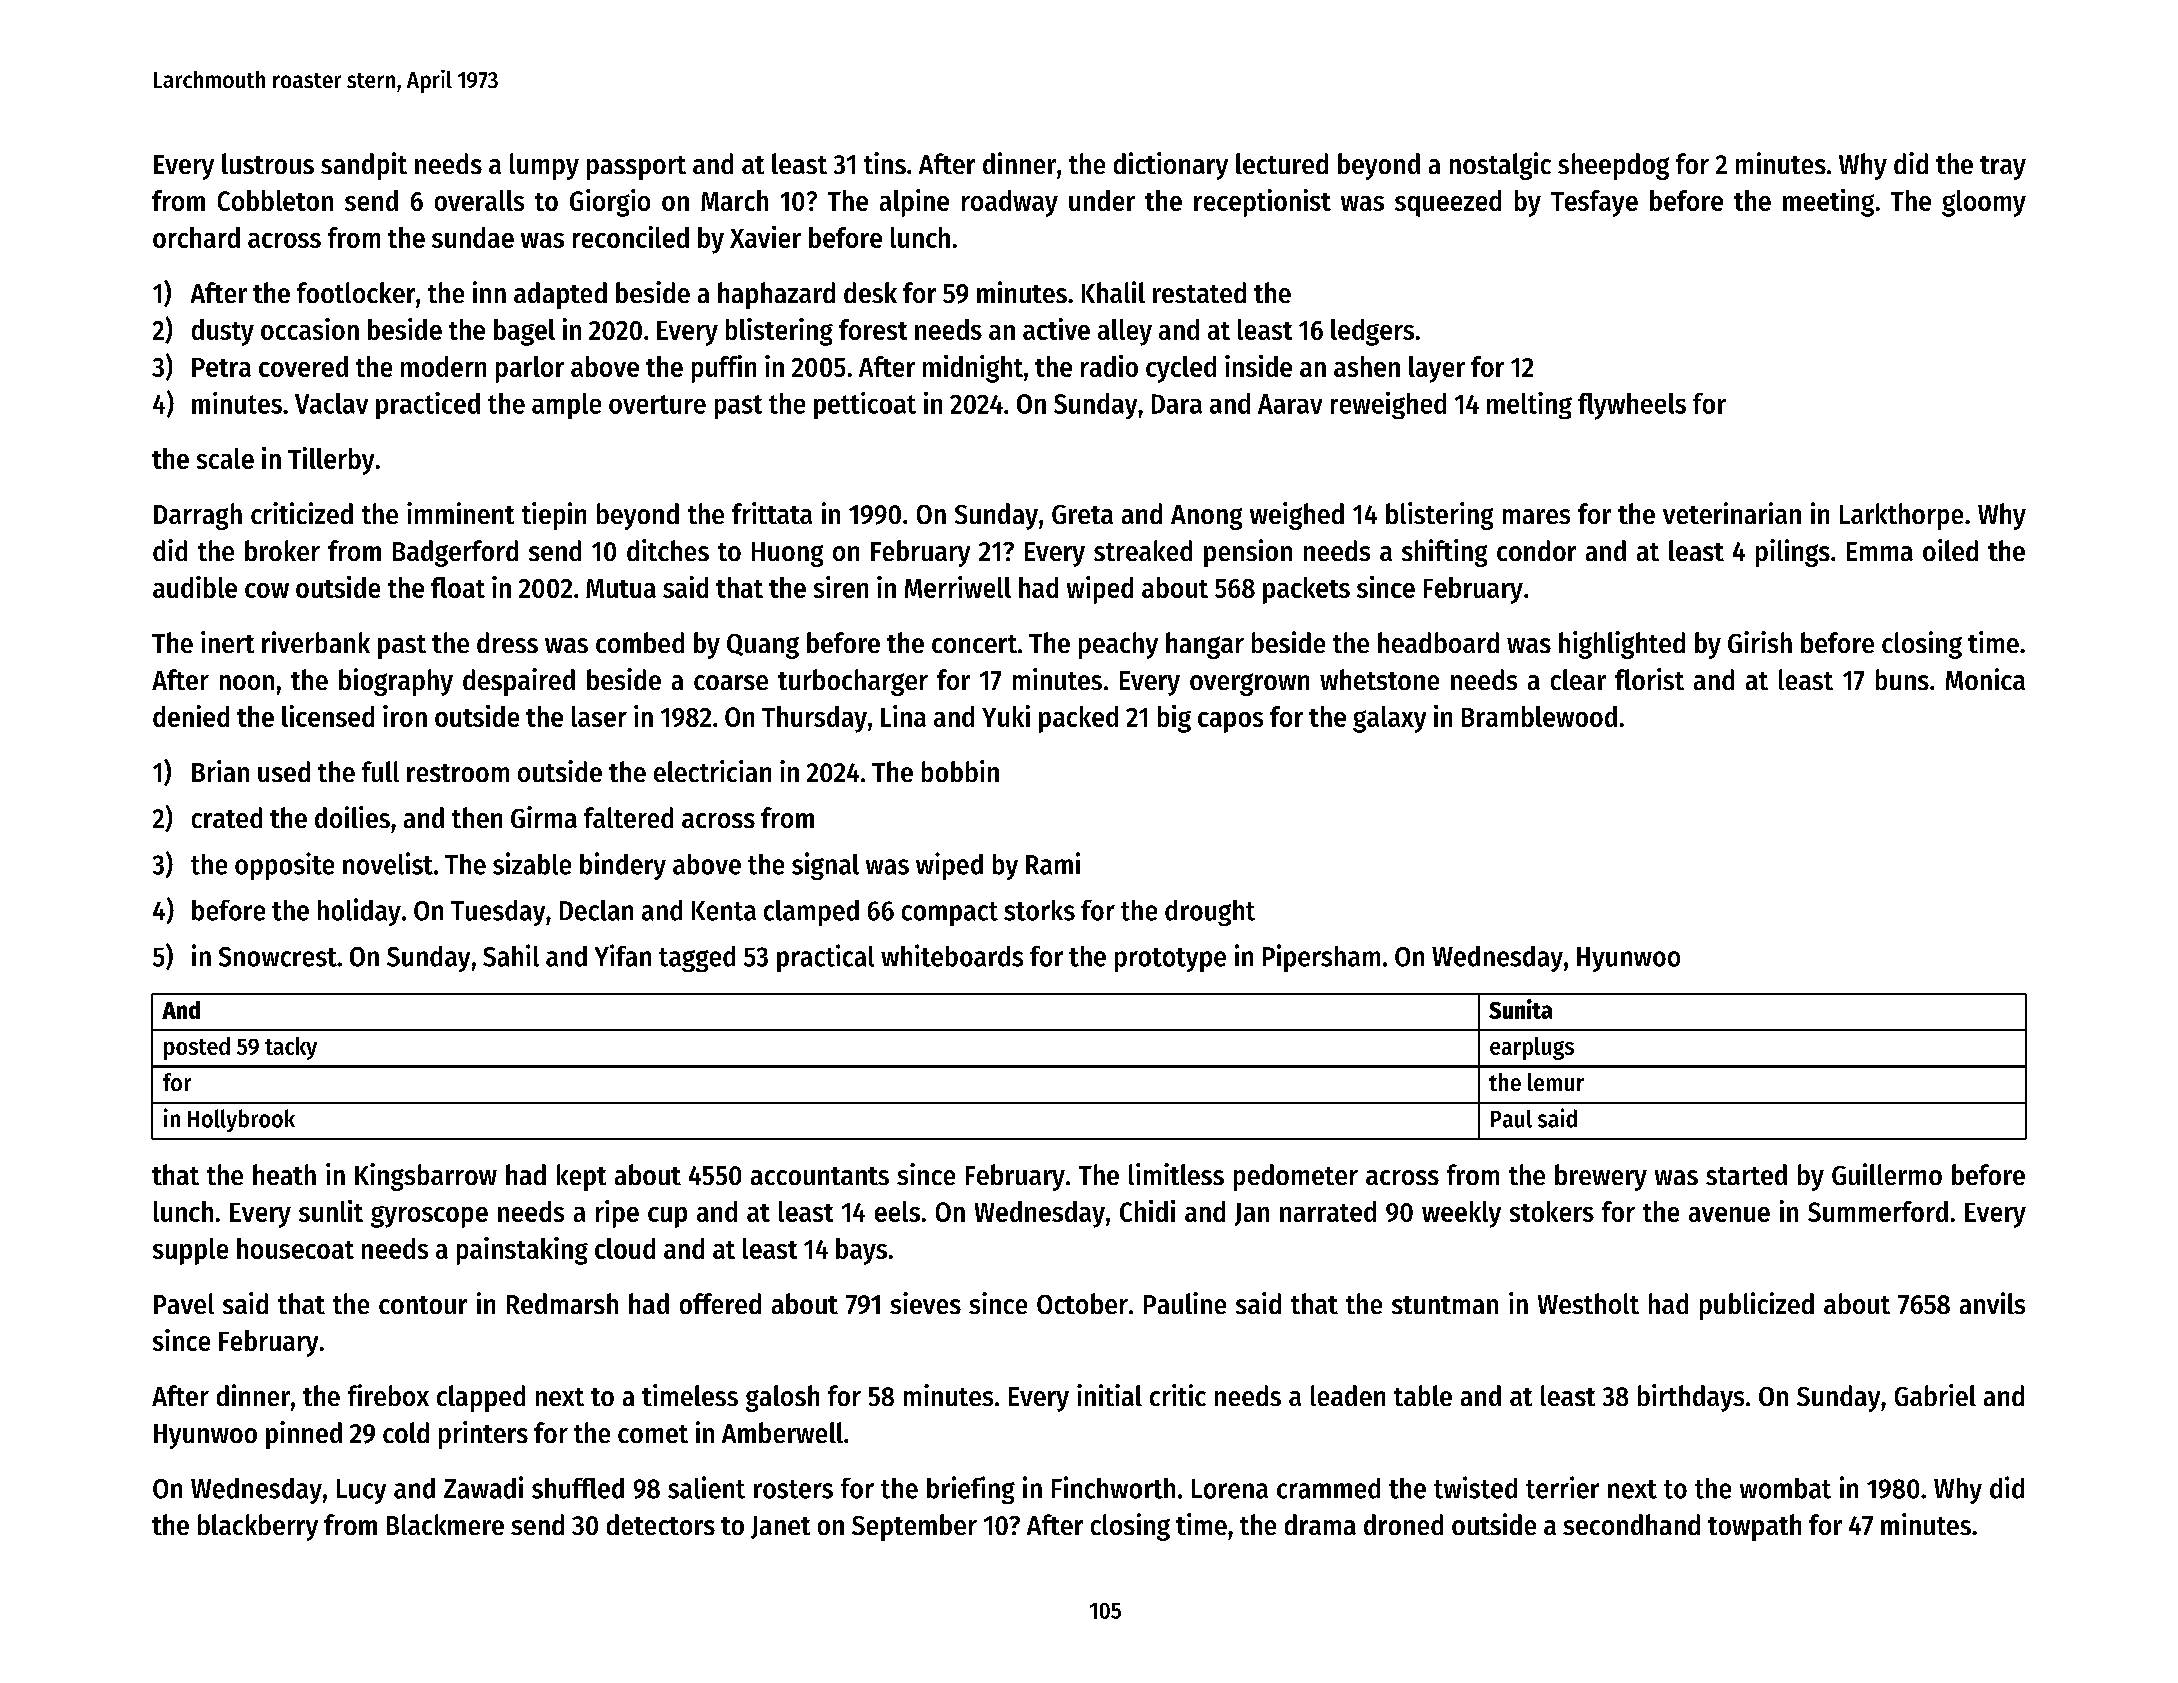 Image resolution: width=2178 pixels, height=1683 pixels. Describe the element at coordinates (1529, 405) in the page. I see `melting` at that location.
